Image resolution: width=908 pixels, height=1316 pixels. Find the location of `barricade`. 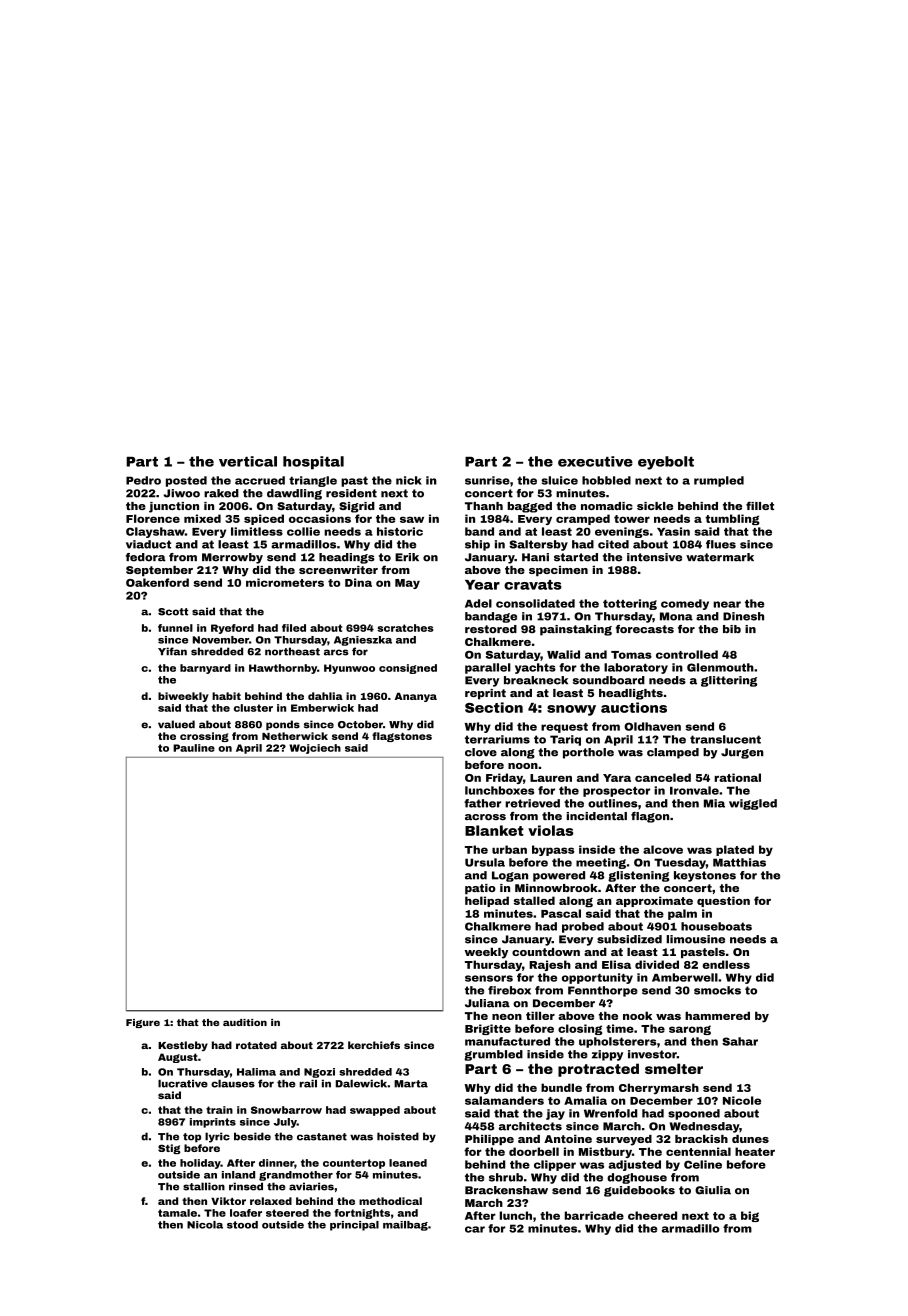

barricade is located at coordinates (594, 1215).
